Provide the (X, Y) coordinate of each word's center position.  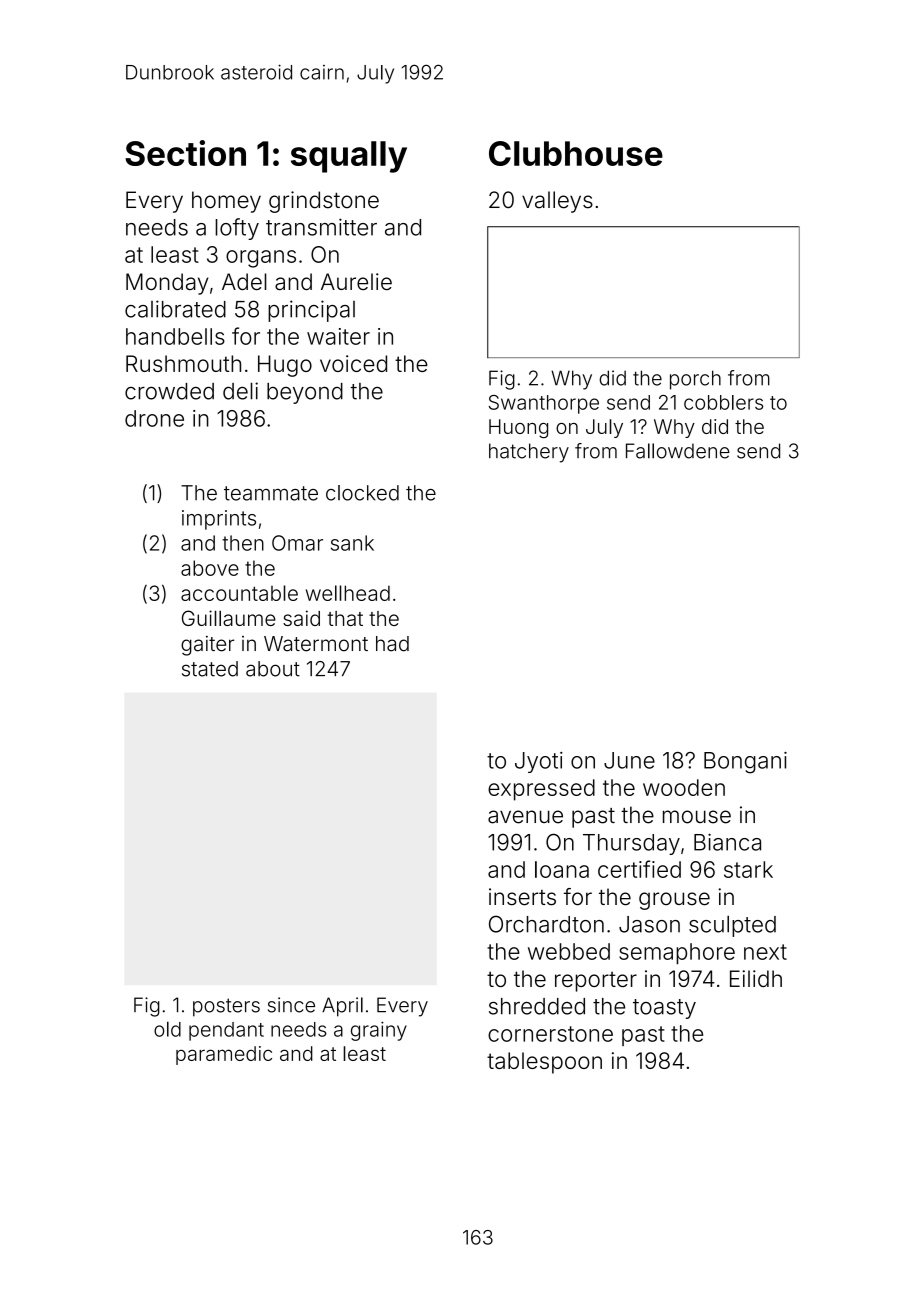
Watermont (316, 644)
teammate (271, 493)
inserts (522, 897)
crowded (169, 391)
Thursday (631, 844)
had (392, 644)
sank (352, 543)
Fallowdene (678, 451)
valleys (557, 202)
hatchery (529, 453)
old (167, 1029)
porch (695, 380)
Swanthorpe (544, 404)
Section (185, 153)
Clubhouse (576, 153)
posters (226, 1007)
